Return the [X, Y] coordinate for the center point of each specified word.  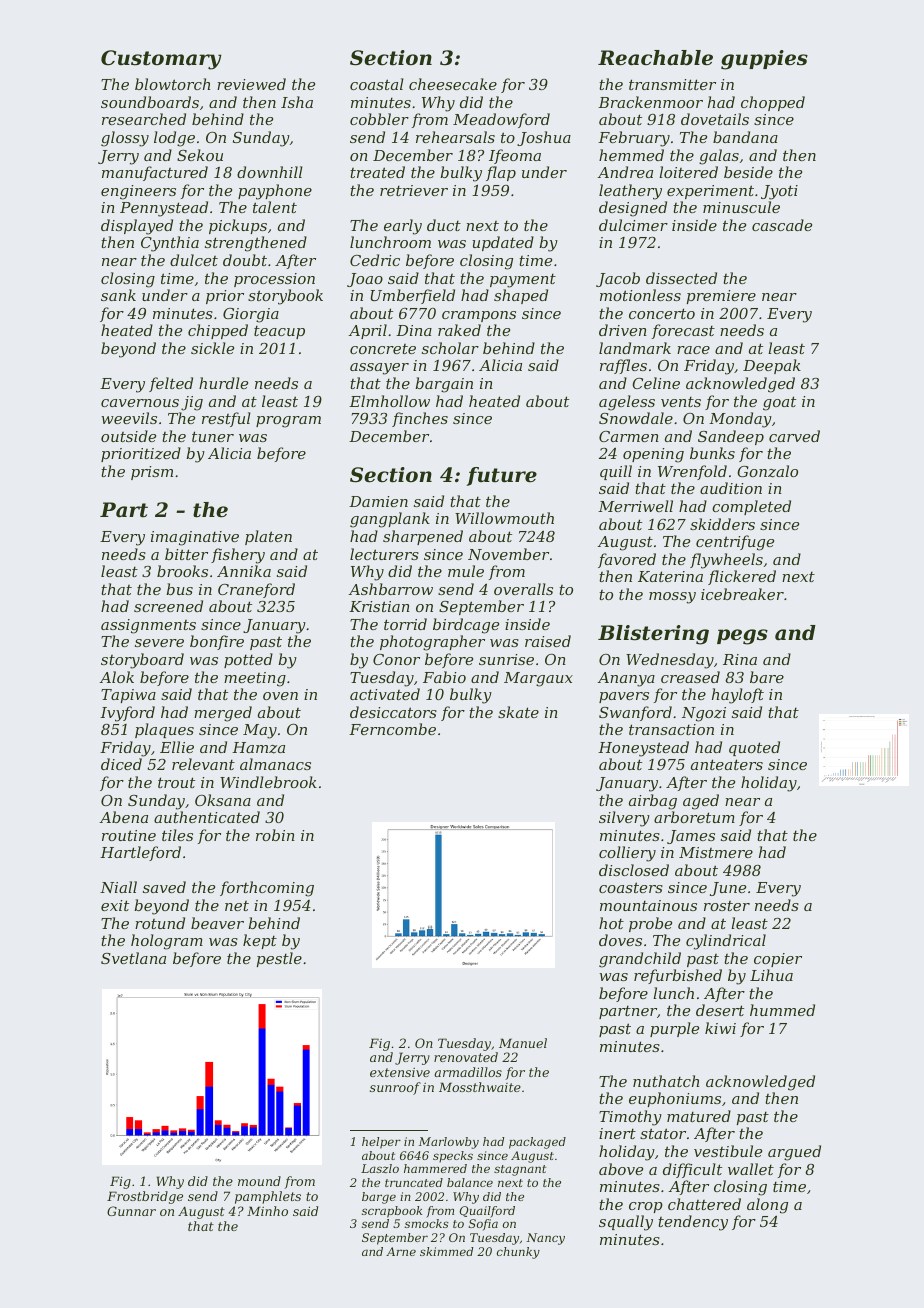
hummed [782, 1010]
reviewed [251, 84]
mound [259, 1181]
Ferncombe [392, 729]
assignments [148, 626]
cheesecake [453, 84]
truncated [414, 1182]
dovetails [715, 119]
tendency [693, 1223]
